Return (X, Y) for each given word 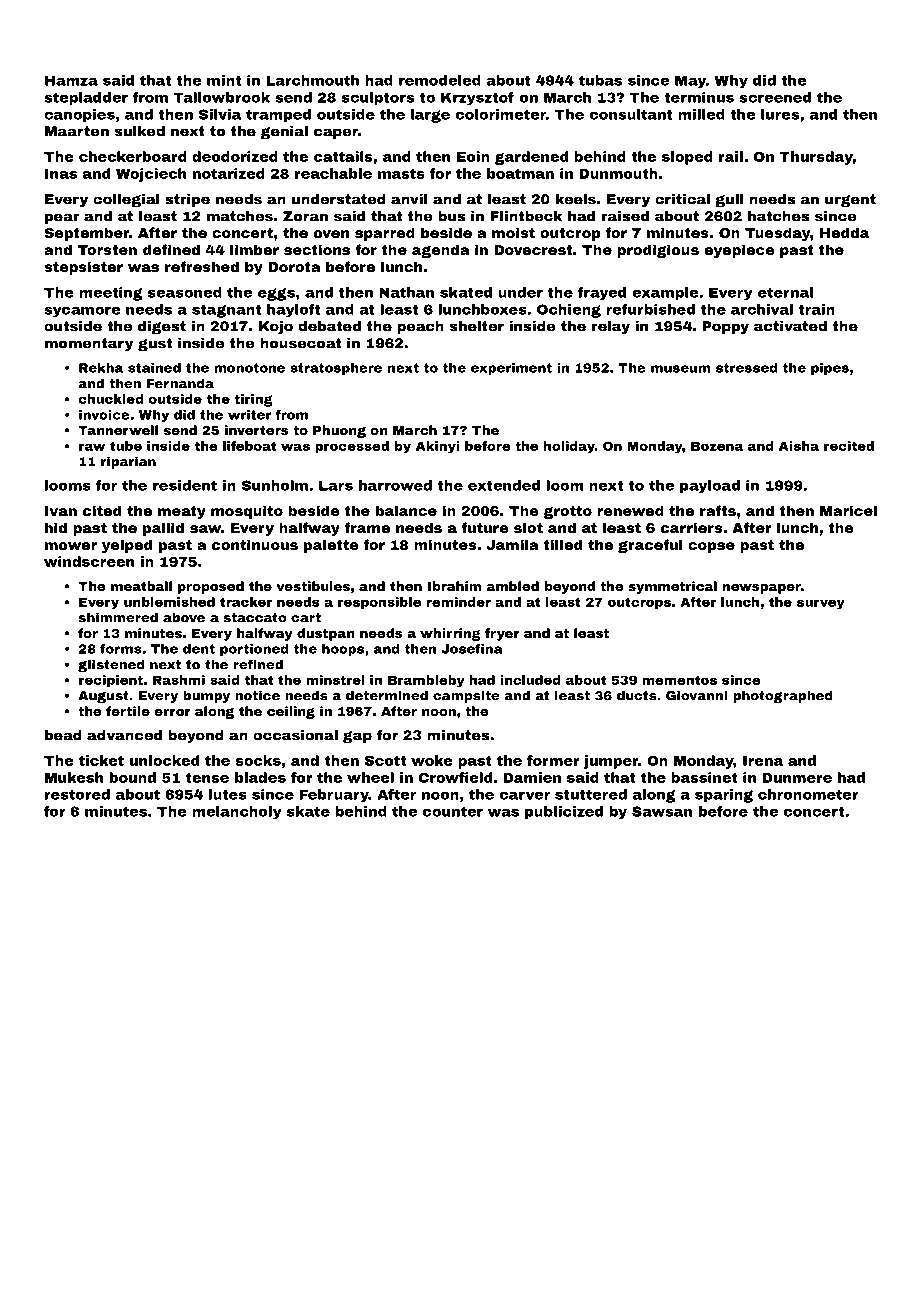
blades (260, 777)
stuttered (591, 794)
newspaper (762, 589)
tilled (563, 544)
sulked (140, 131)
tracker (246, 602)
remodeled (440, 80)
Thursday (816, 158)
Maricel (848, 510)
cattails (343, 156)
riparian (128, 462)
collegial (126, 201)
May (690, 82)
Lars (336, 485)
